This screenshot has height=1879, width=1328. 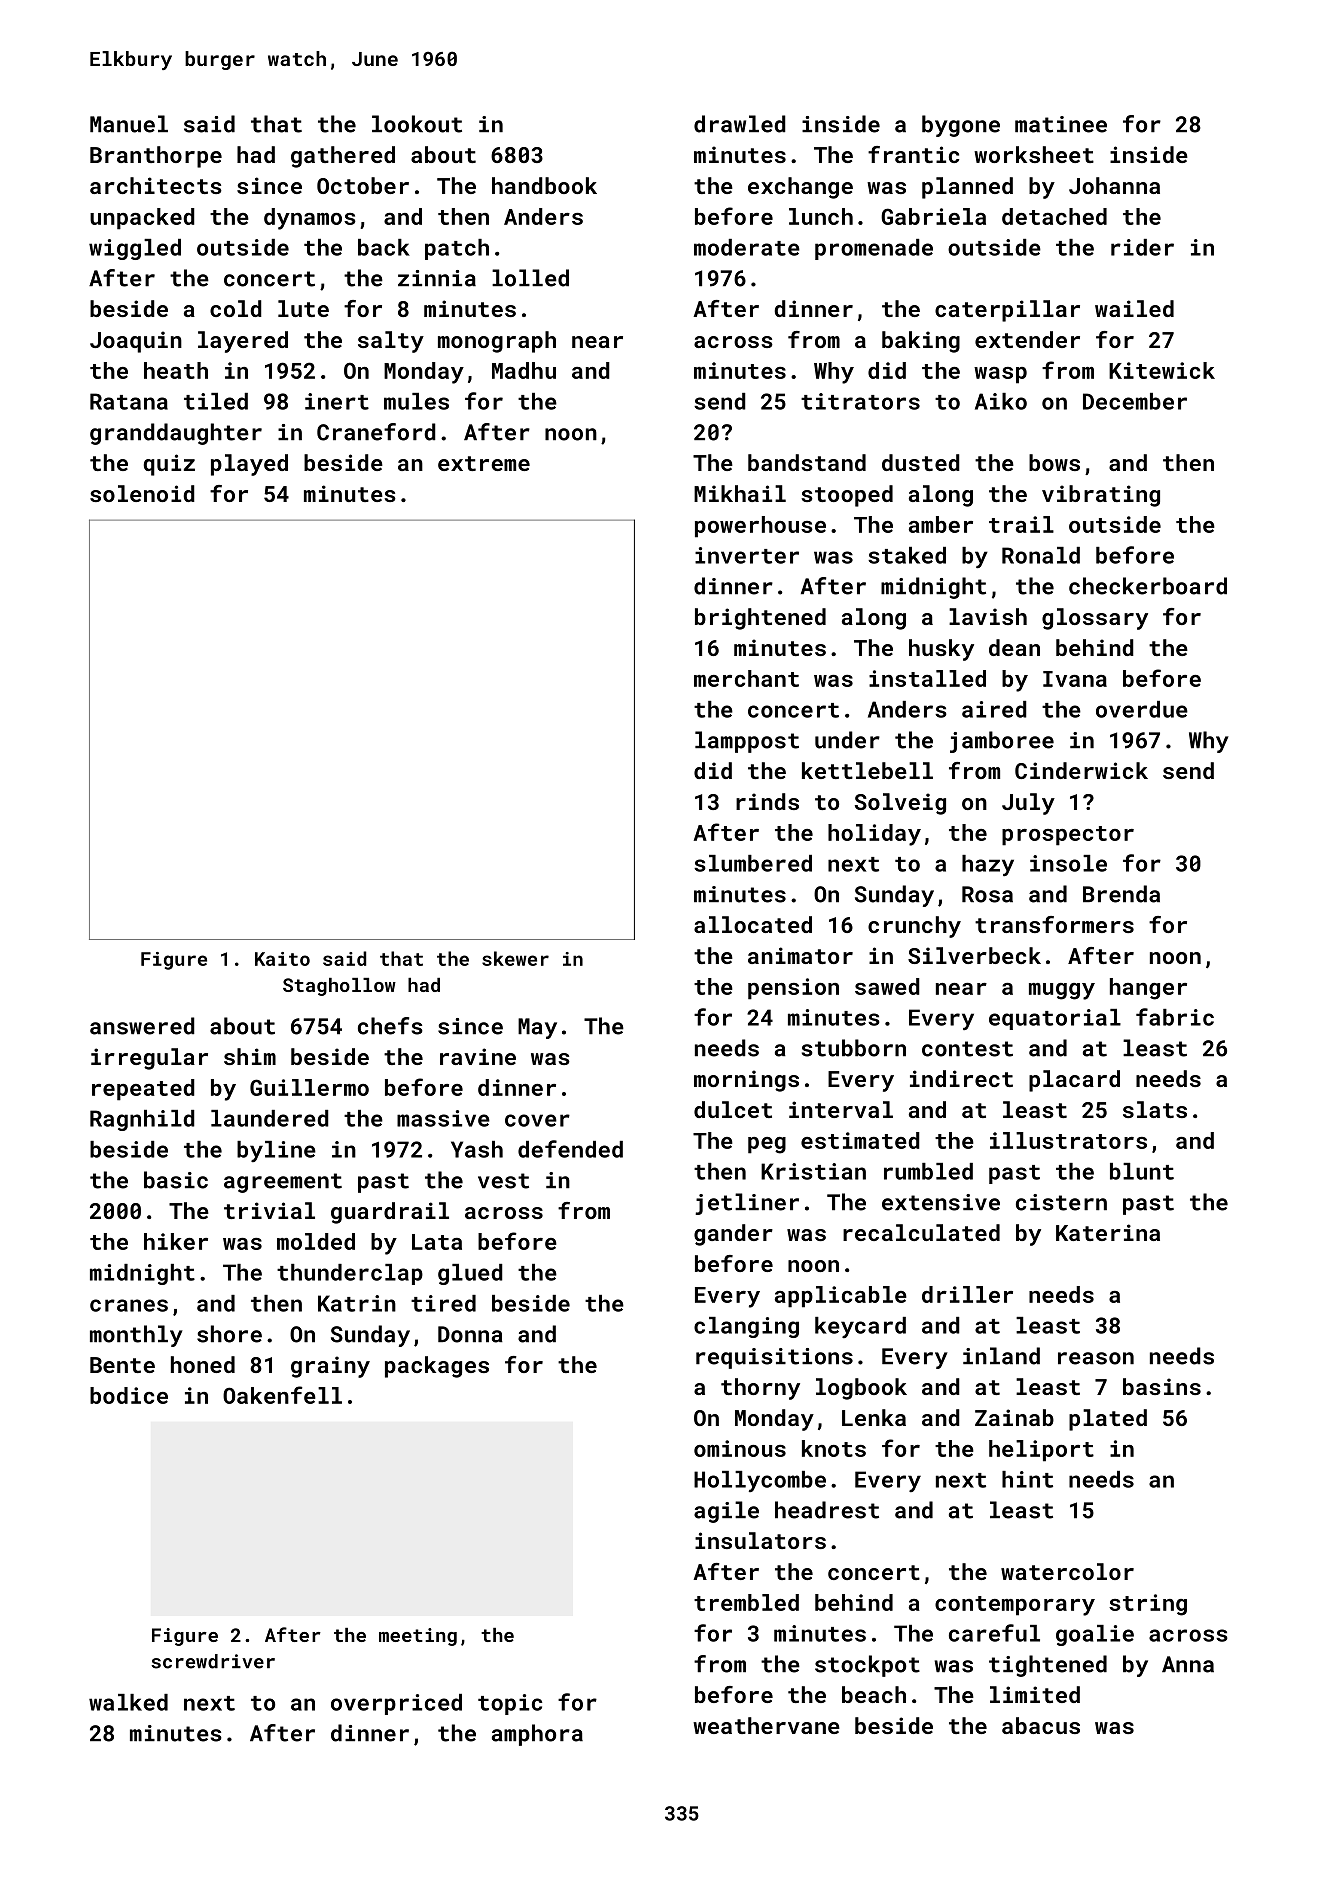 I want to click on played, so click(x=249, y=465).
